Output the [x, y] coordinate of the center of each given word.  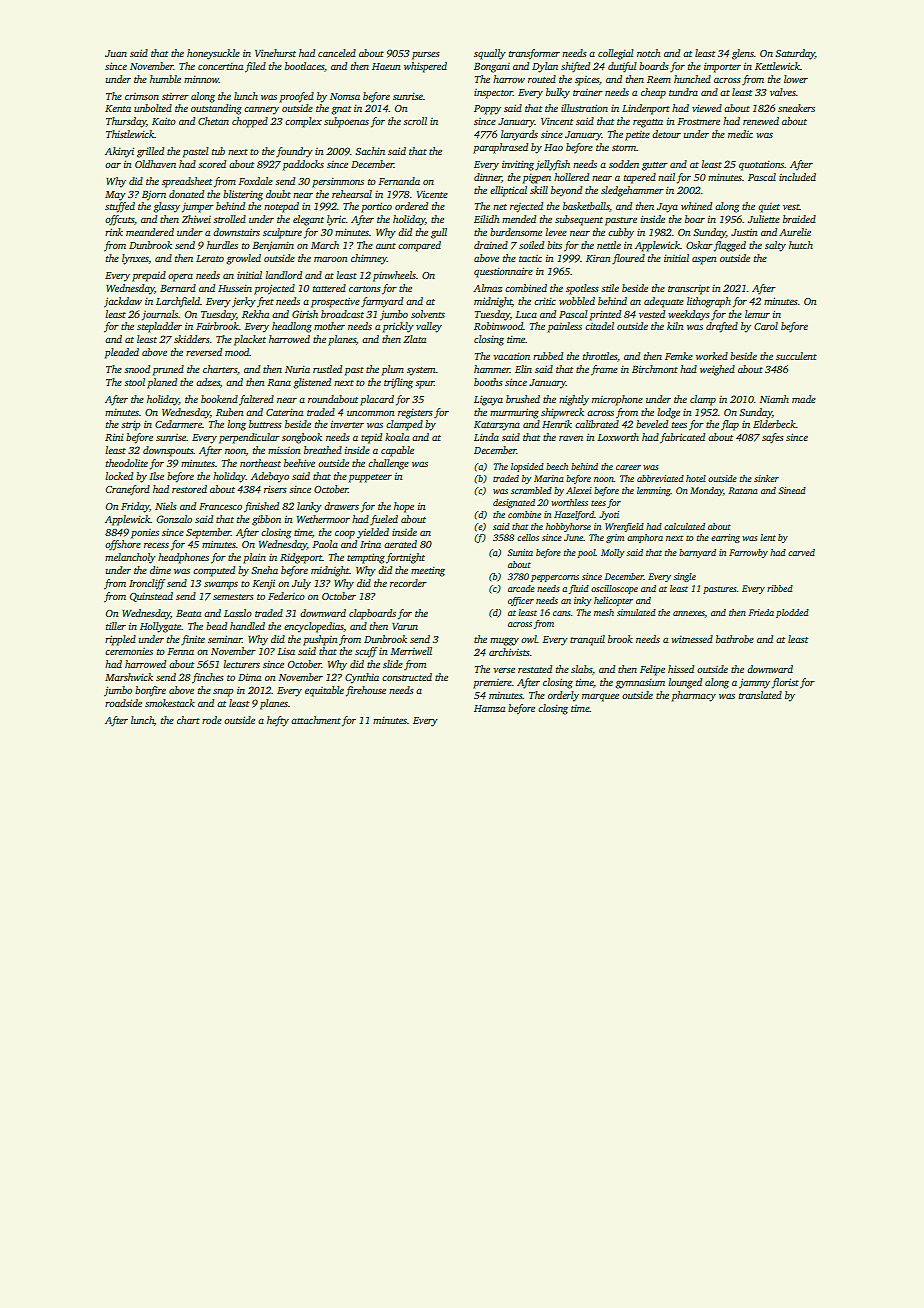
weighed [717, 370]
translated [760, 695]
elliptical [508, 191]
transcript [689, 290]
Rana [279, 382]
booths [488, 382]
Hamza [489, 708]
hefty [278, 721]
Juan [116, 53]
